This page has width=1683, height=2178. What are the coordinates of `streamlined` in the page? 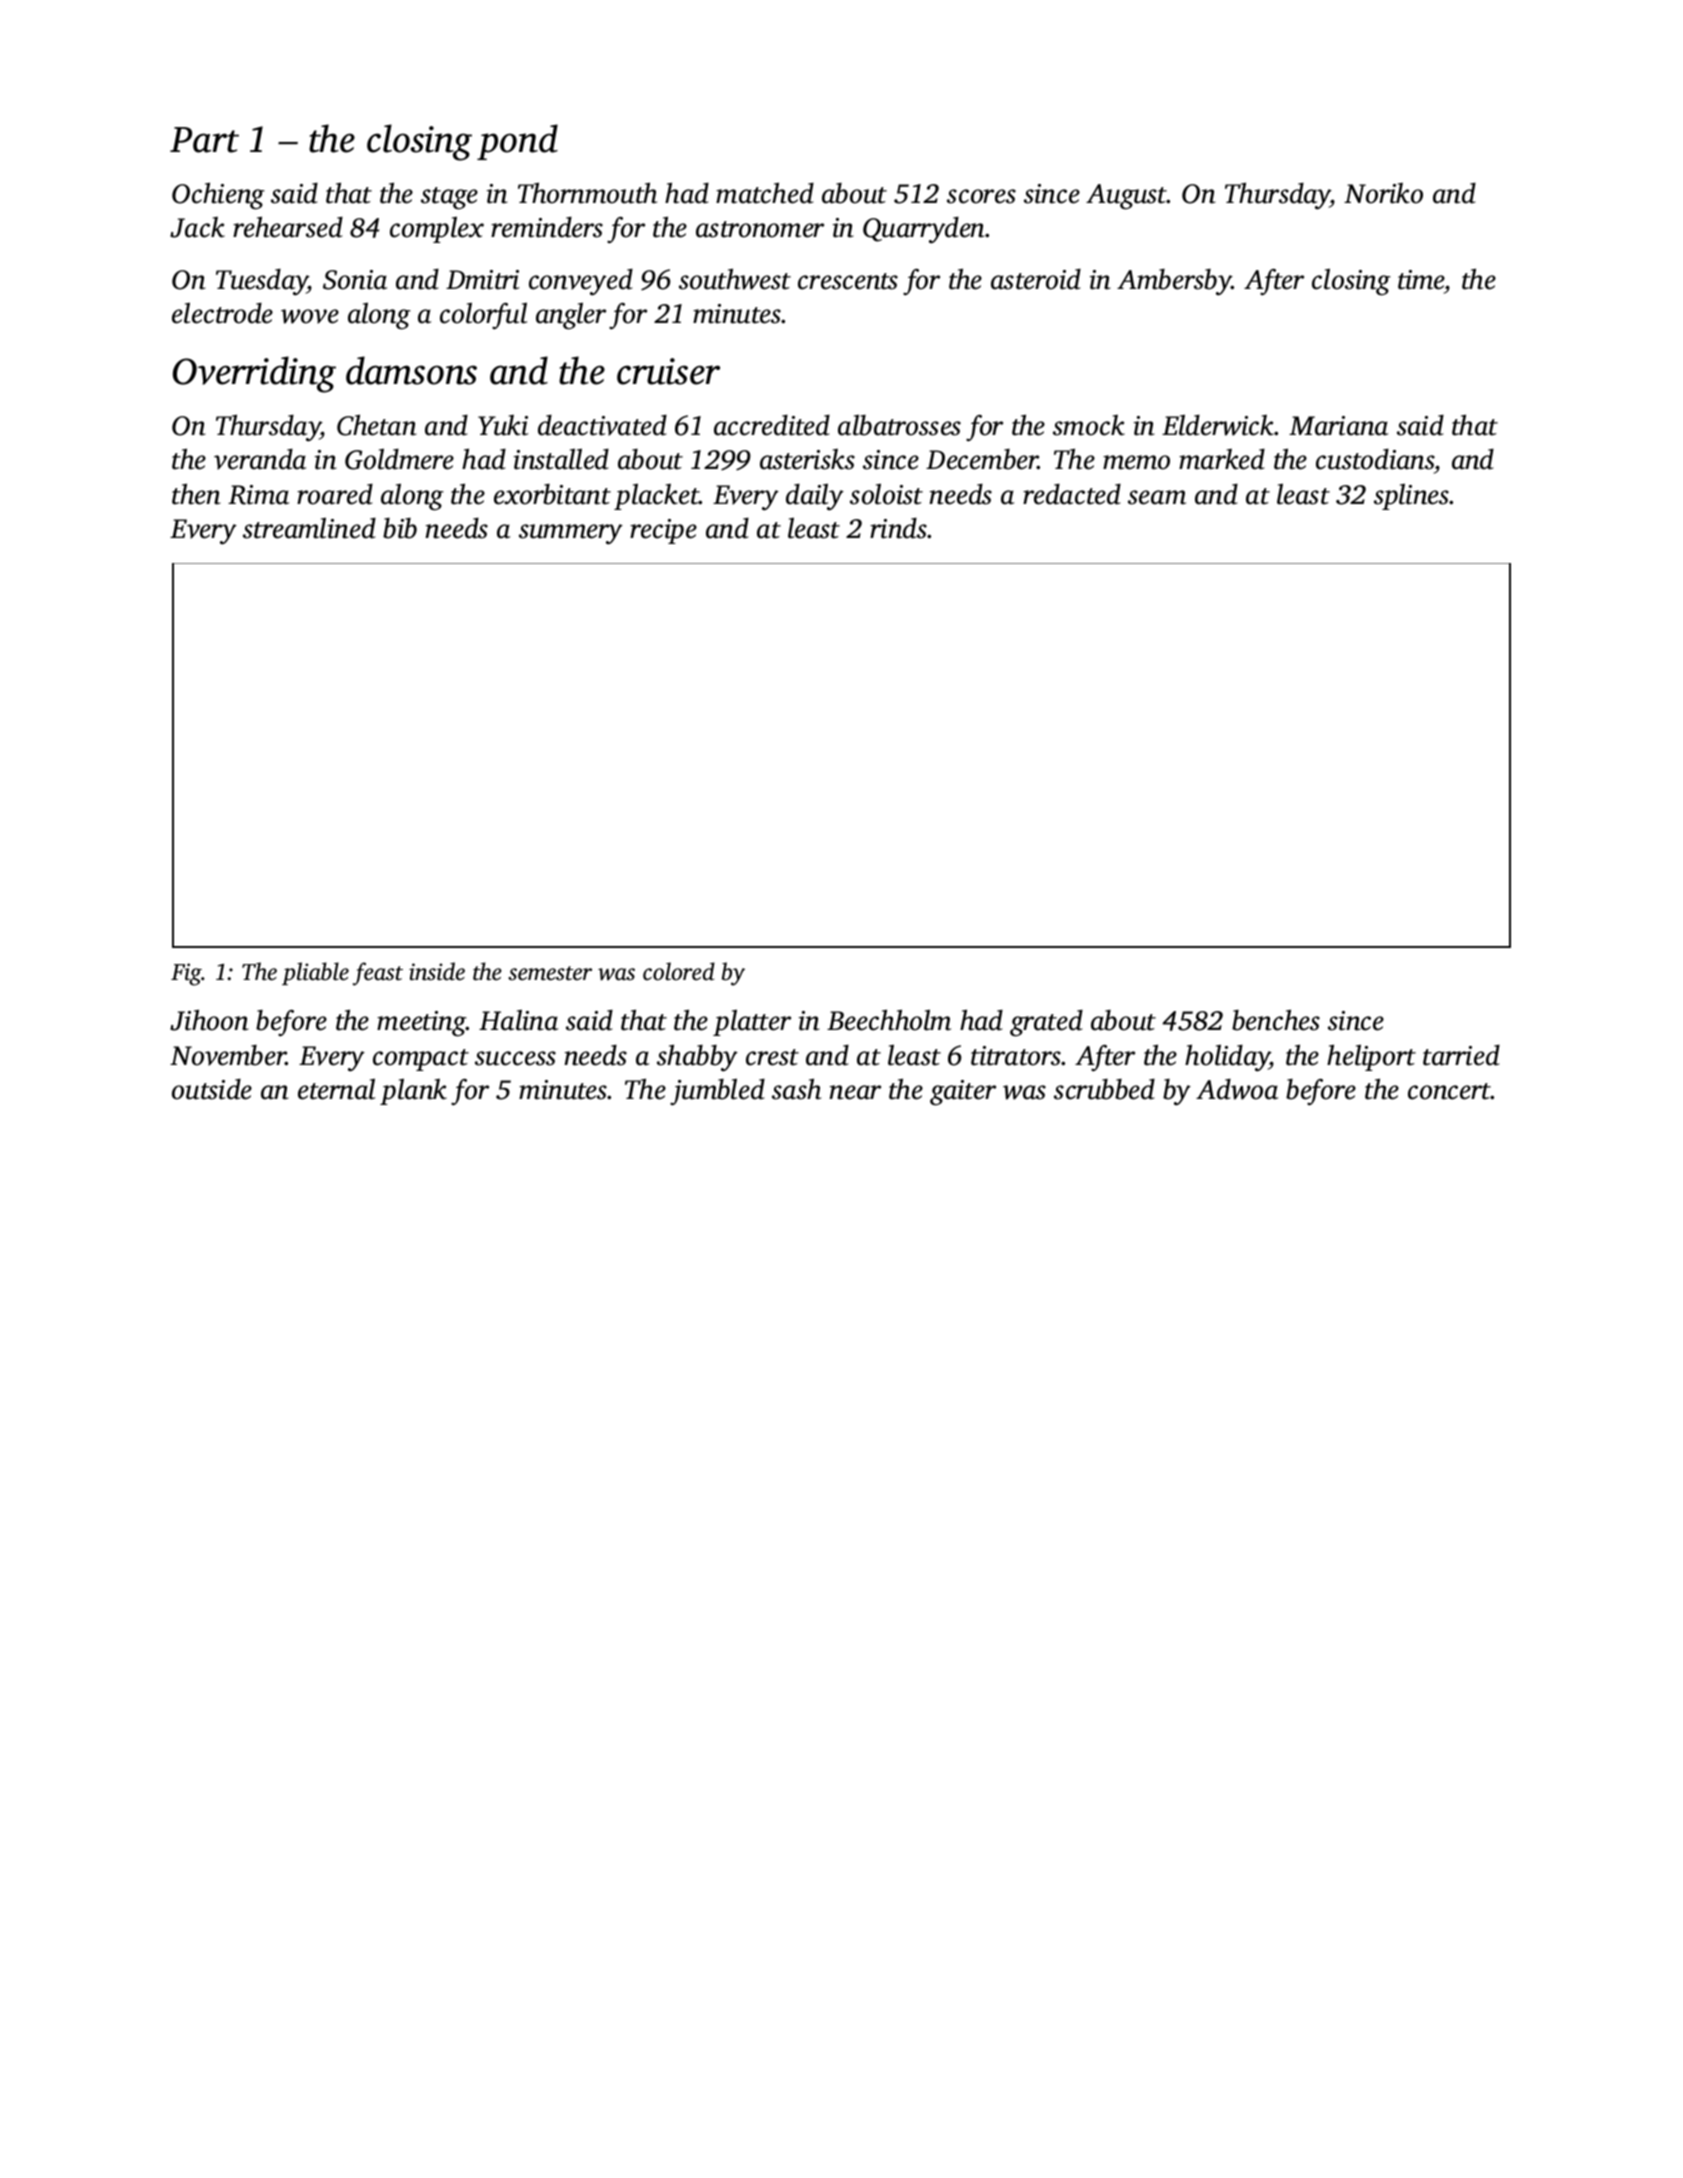 It's located at (309, 528).
